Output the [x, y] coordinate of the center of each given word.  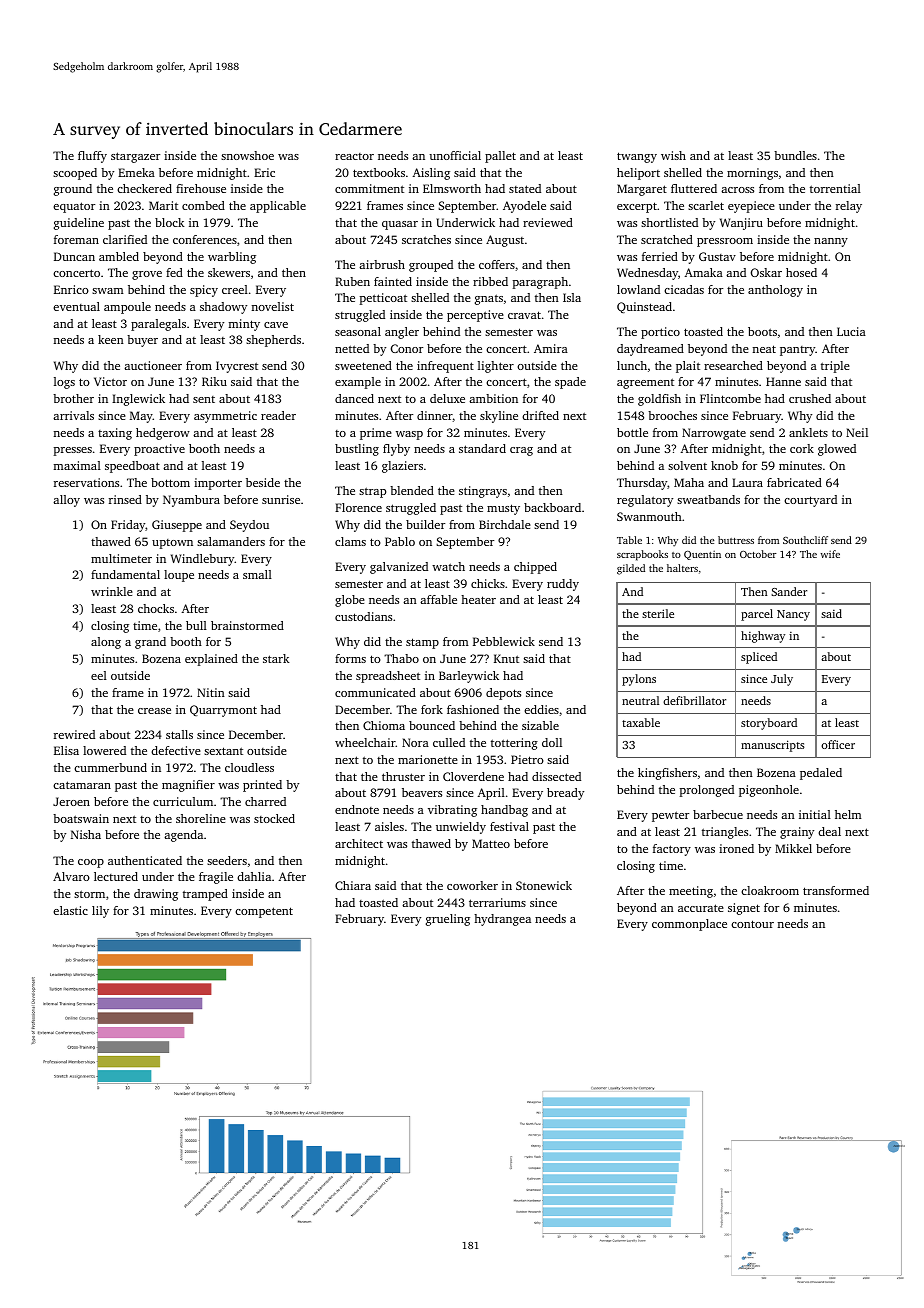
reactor [354, 156]
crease [154, 711]
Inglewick [138, 400]
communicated [375, 692]
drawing [156, 895]
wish [673, 155]
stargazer [135, 157]
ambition [493, 398]
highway [763, 637]
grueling [448, 920]
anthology [775, 291]
